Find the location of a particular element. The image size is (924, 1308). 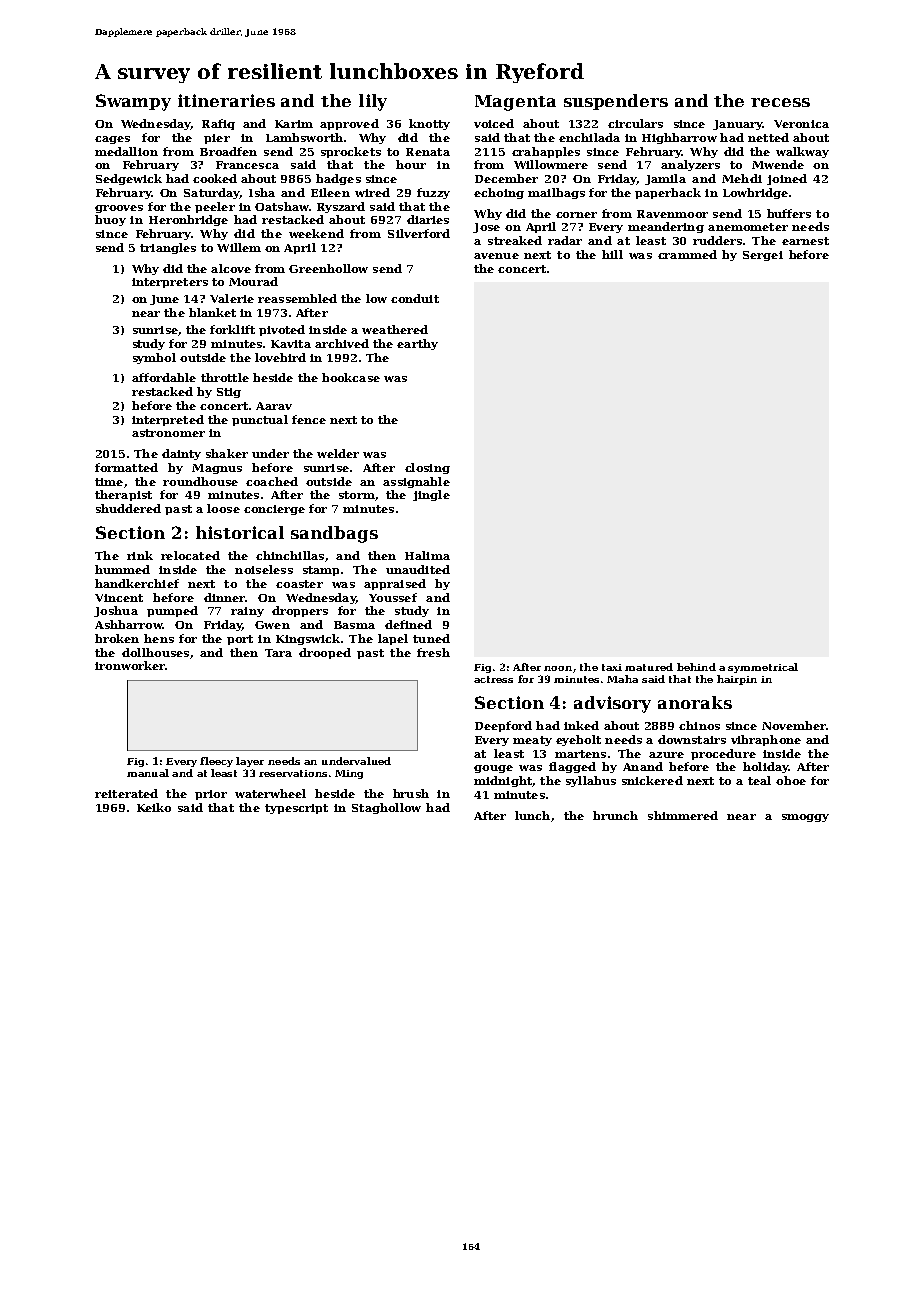

astronomer is located at coordinates (168, 433).
